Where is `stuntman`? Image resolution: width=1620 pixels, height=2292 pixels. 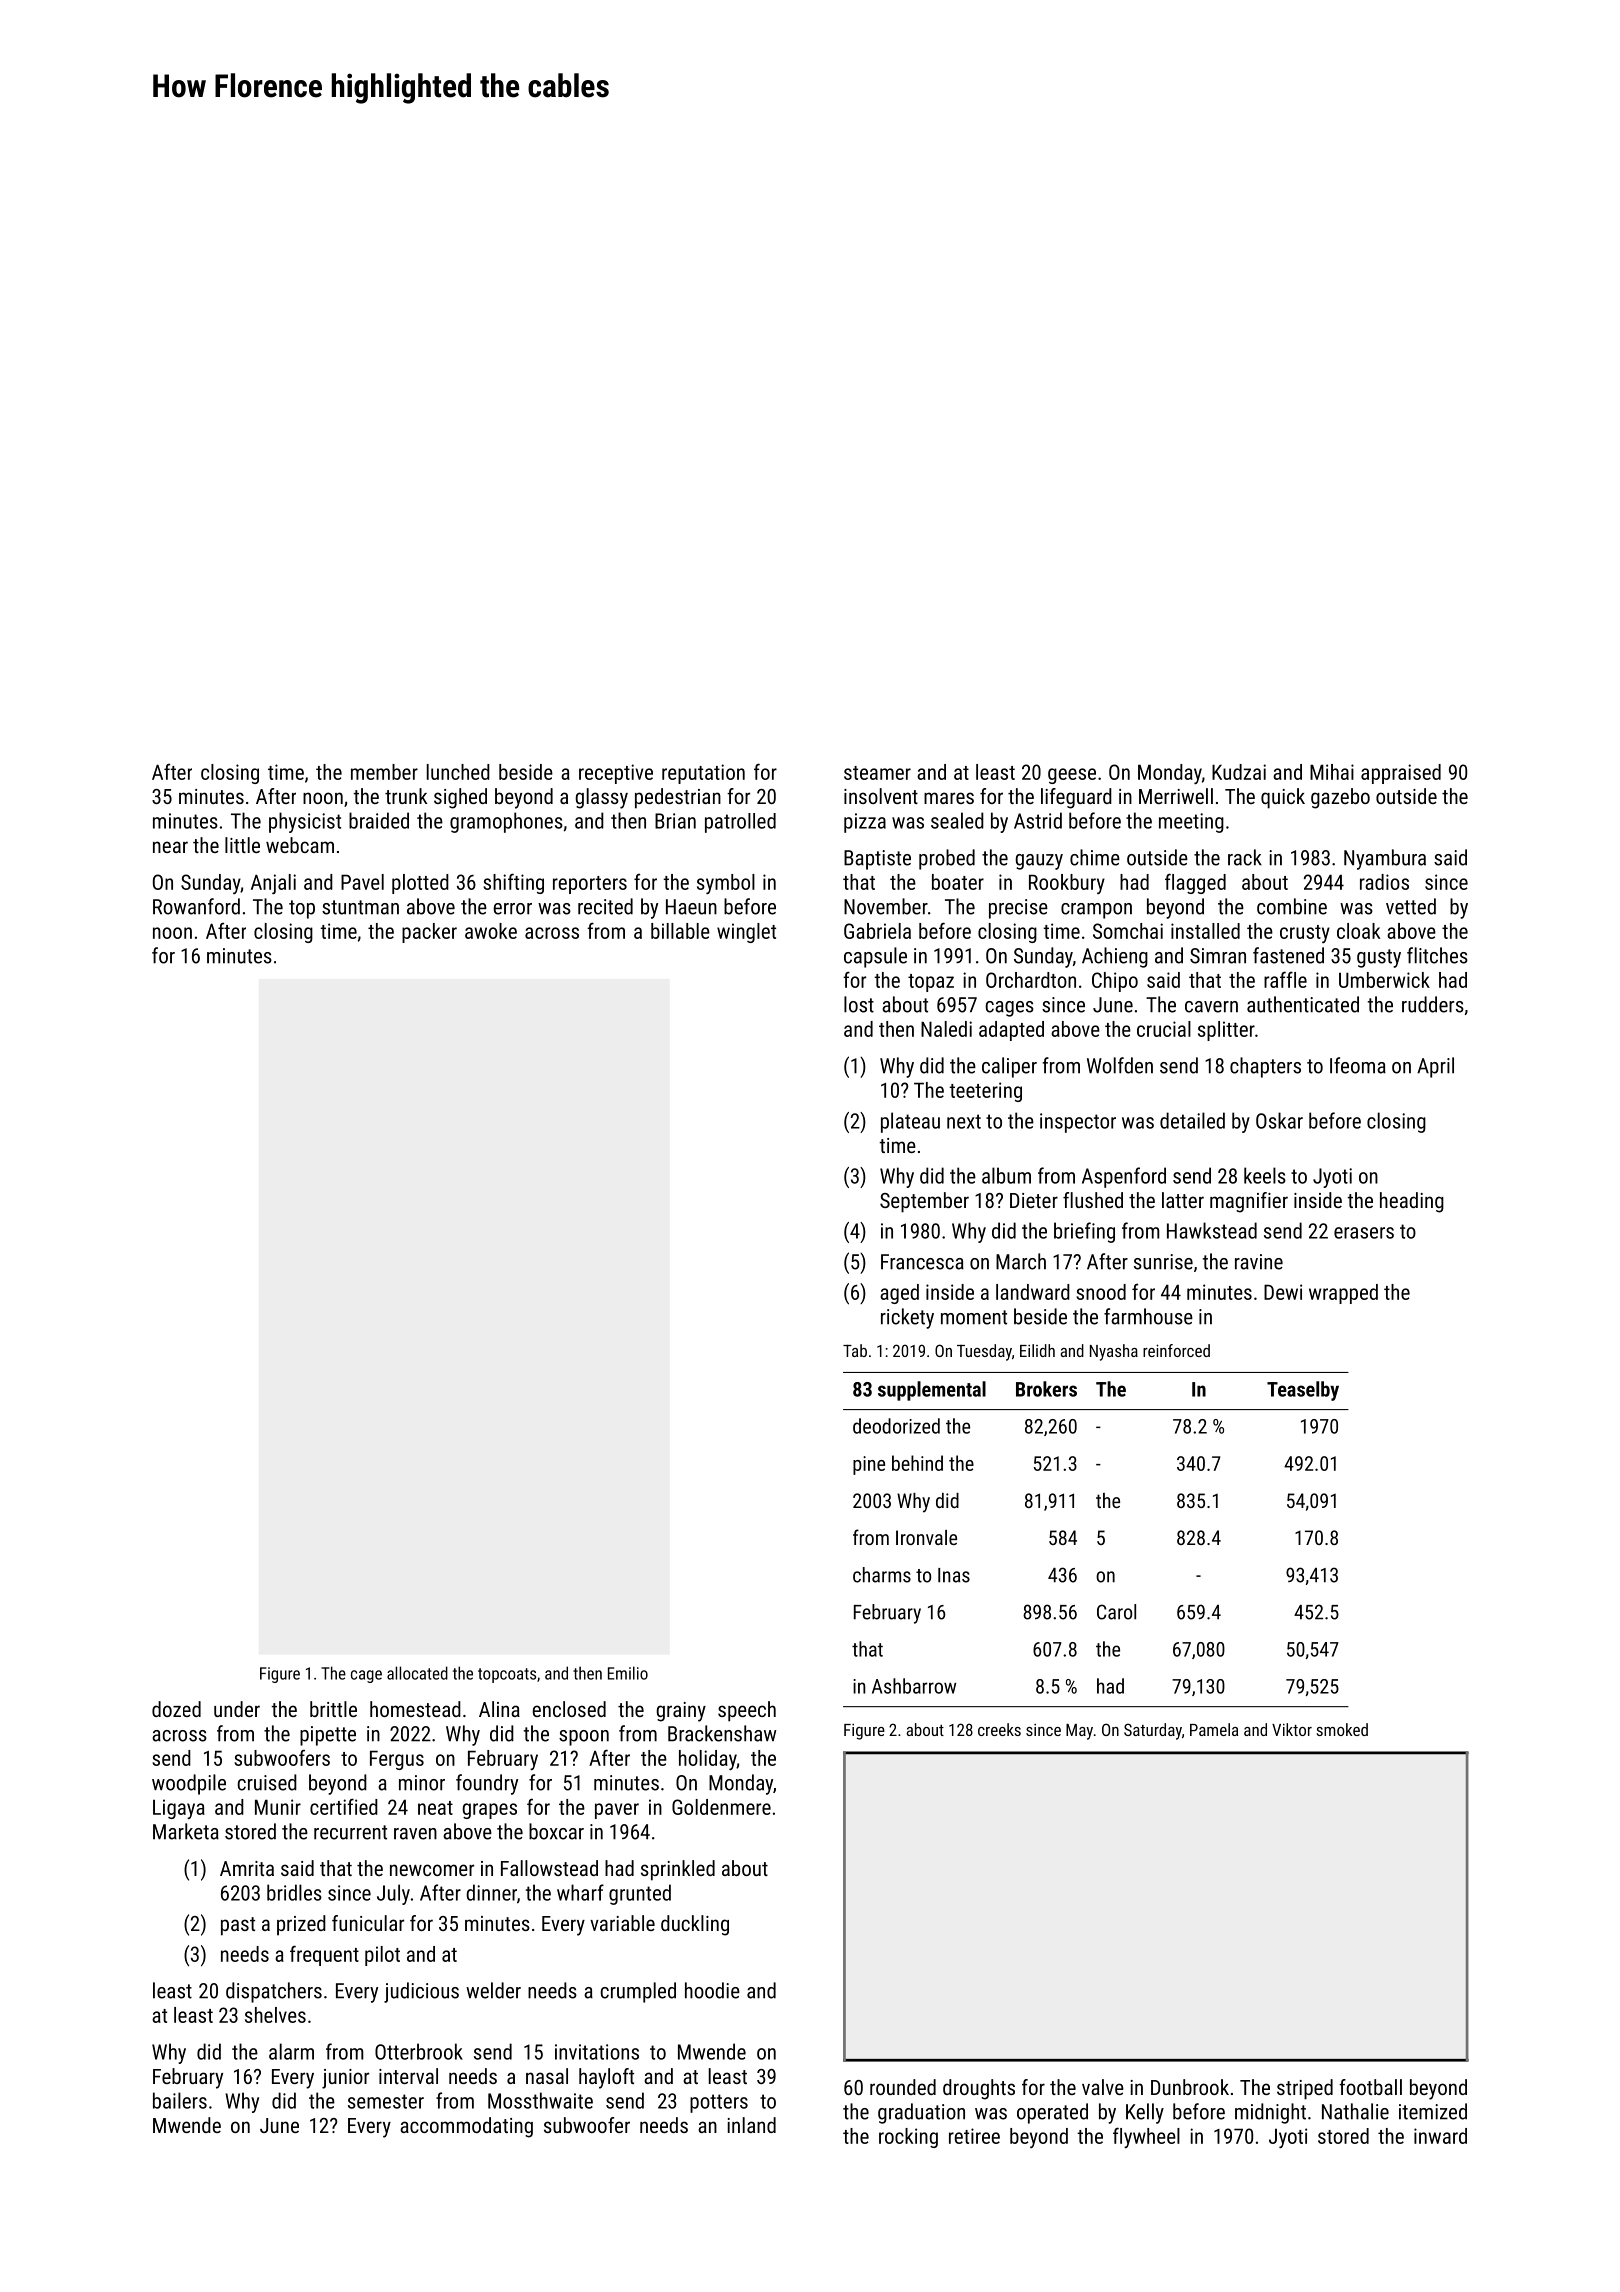 stuntman is located at coordinates (360, 907).
